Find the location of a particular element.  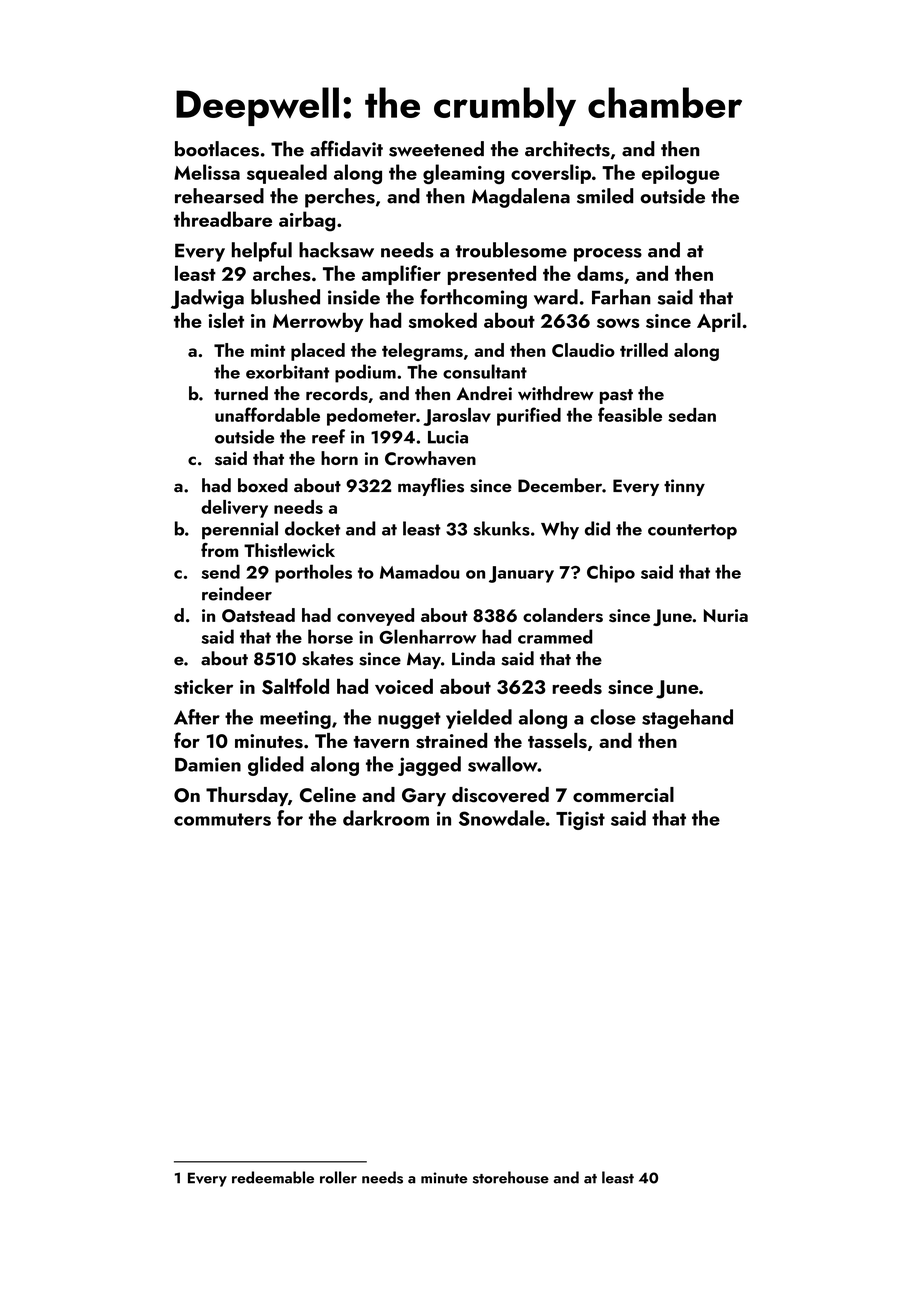

redeemable is located at coordinates (273, 1177).
